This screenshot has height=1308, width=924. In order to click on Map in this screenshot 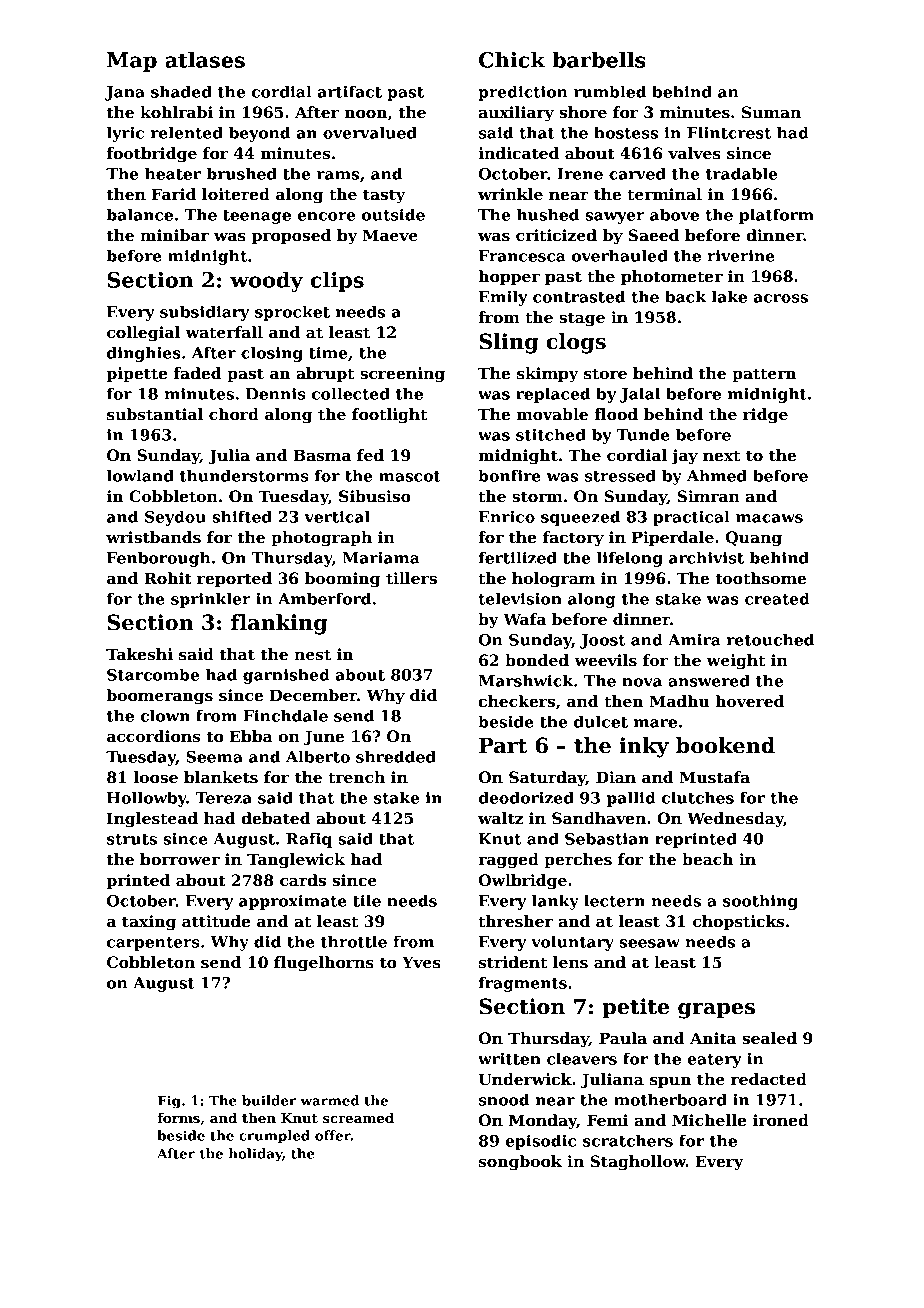, I will do `click(132, 62)`.
